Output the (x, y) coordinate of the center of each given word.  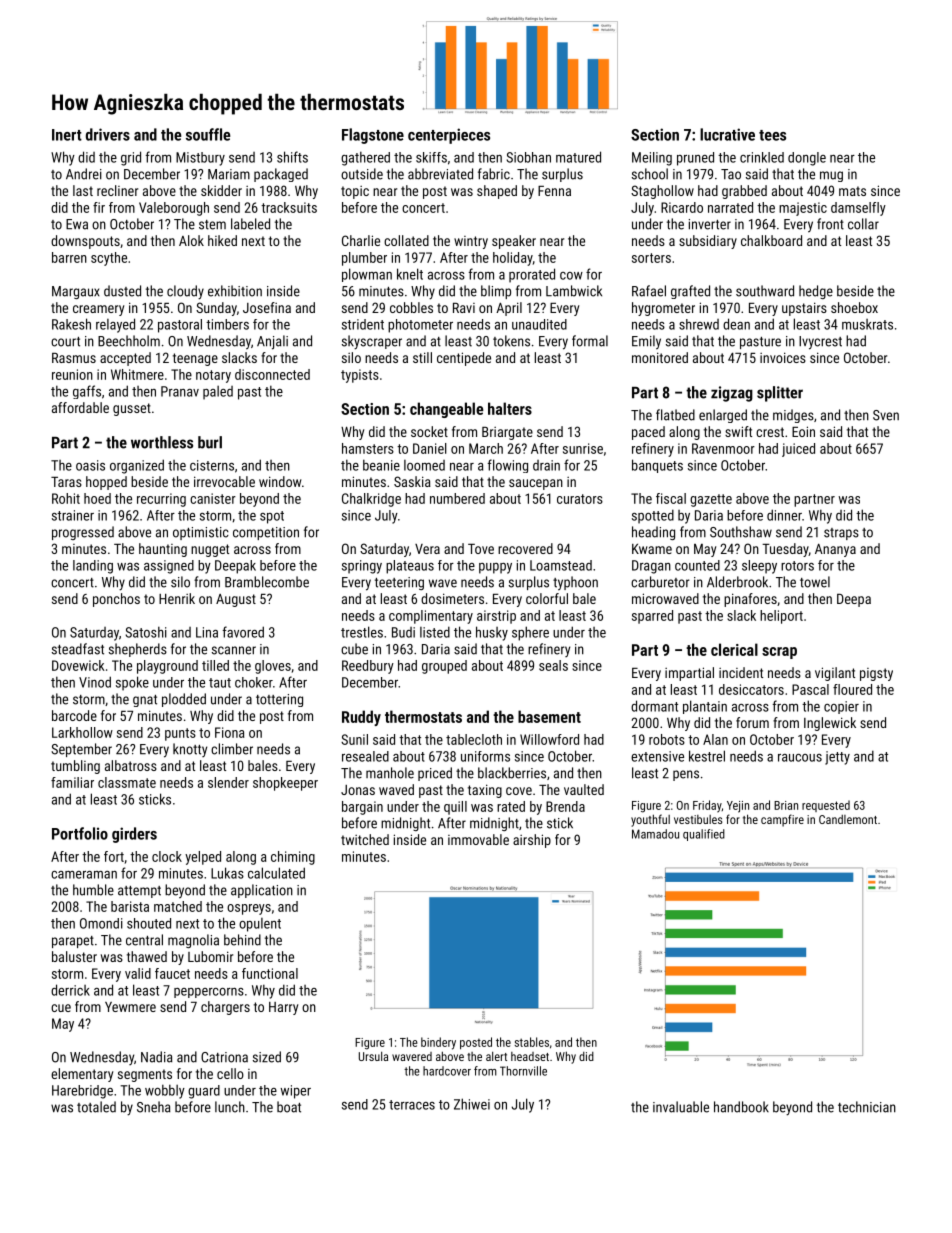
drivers (108, 134)
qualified (704, 835)
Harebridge (82, 1092)
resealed (365, 756)
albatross (131, 765)
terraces (412, 1105)
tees (772, 135)
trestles (362, 632)
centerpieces (449, 136)
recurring (161, 500)
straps (841, 534)
